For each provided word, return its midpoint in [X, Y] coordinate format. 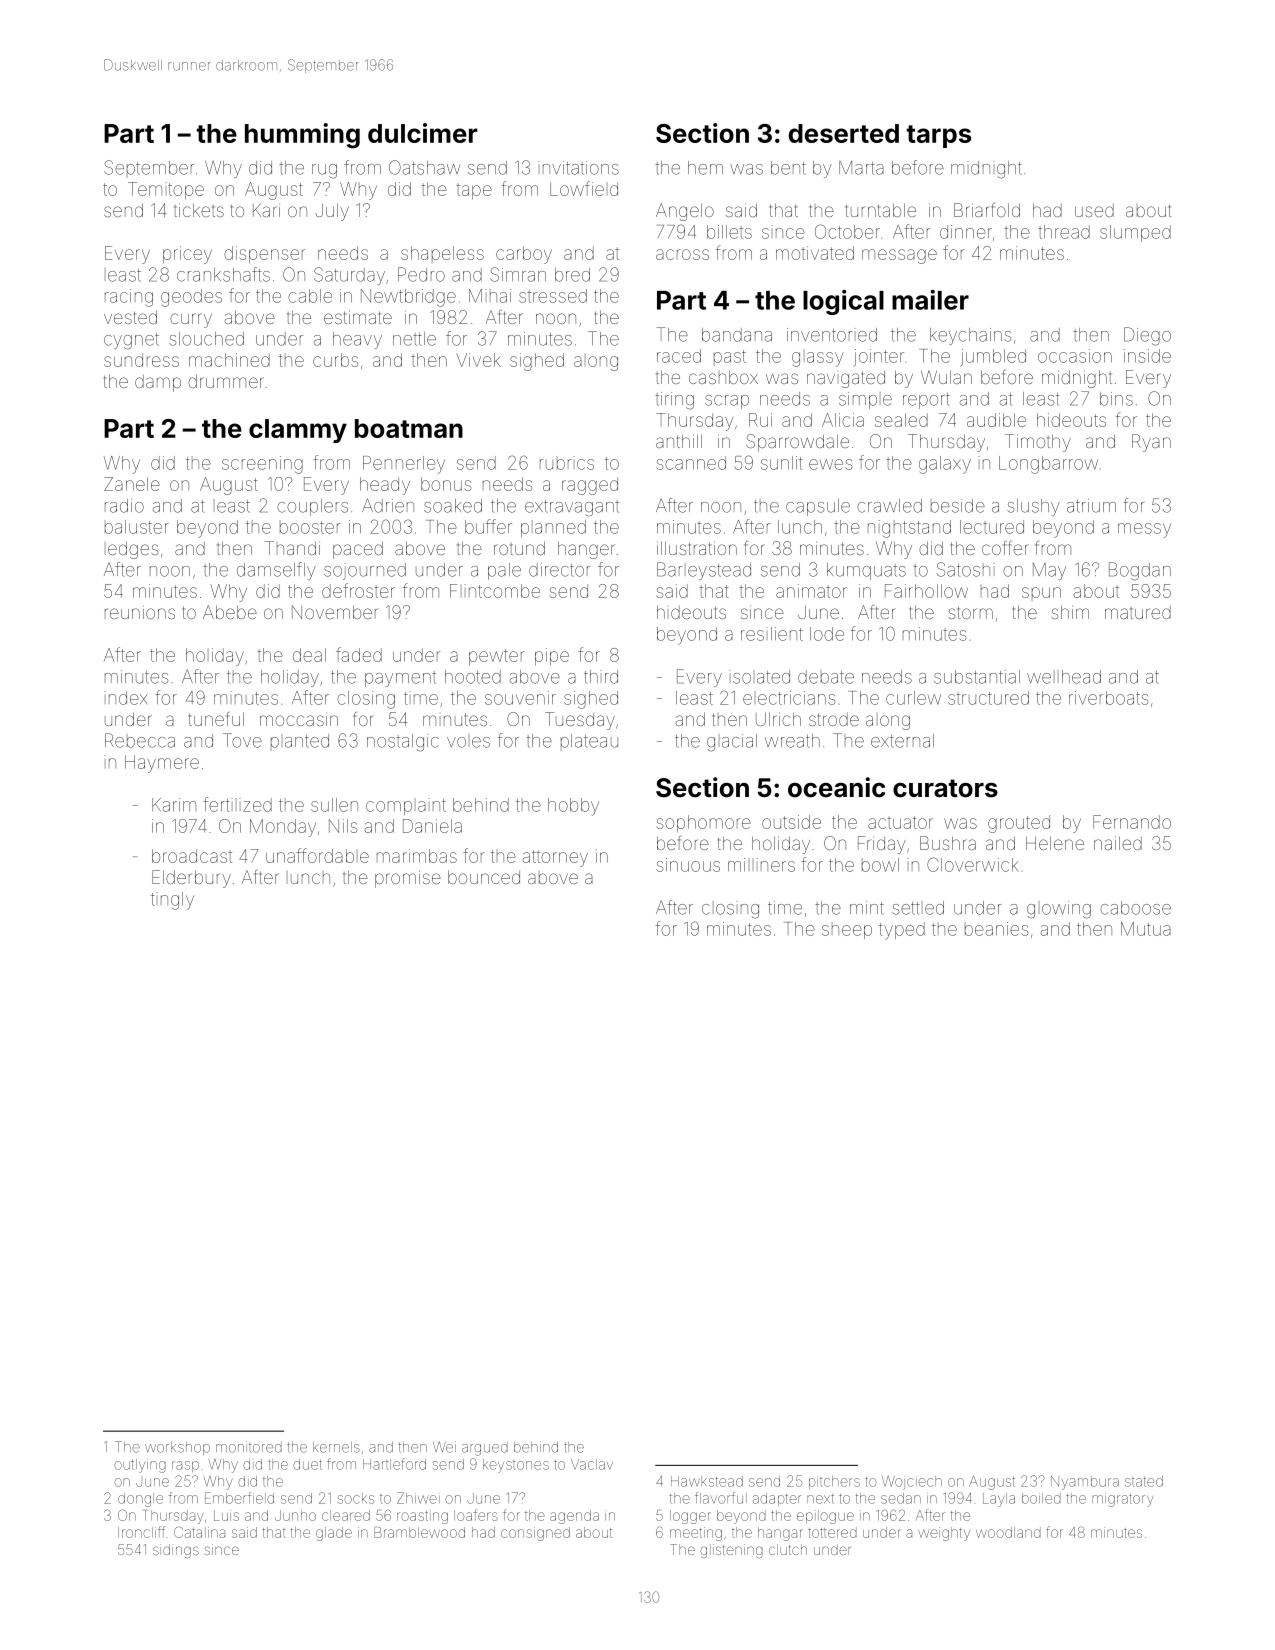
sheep [847, 932]
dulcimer [423, 133]
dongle [140, 1500]
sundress [141, 360]
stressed [553, 296]
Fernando [1132, 822]
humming [302, 136]
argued [485, 1449]
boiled [1041, 1498]
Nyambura [1085, 1483]
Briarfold [987, 210]
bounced [484, 877]
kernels [336, 1447]
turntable [881, 210]
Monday [283, 828]
